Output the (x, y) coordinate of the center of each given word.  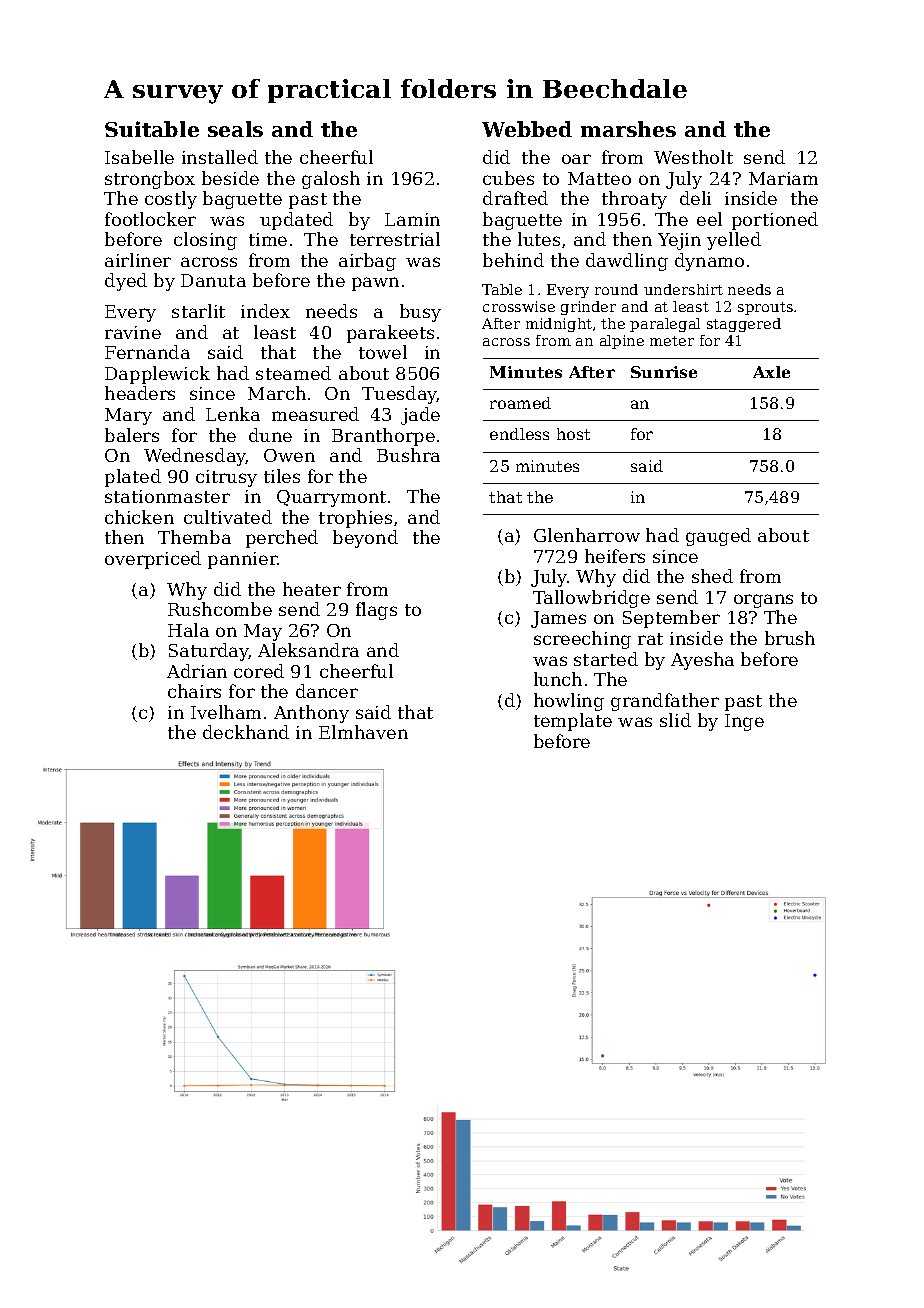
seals (235, 129)
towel (383, 352)
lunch (558, 679)
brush (790, 638)
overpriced (153, 560)
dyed (126, 282)
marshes (628, 129)
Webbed (527, 129)
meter (672, 341)
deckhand (246, 732)
